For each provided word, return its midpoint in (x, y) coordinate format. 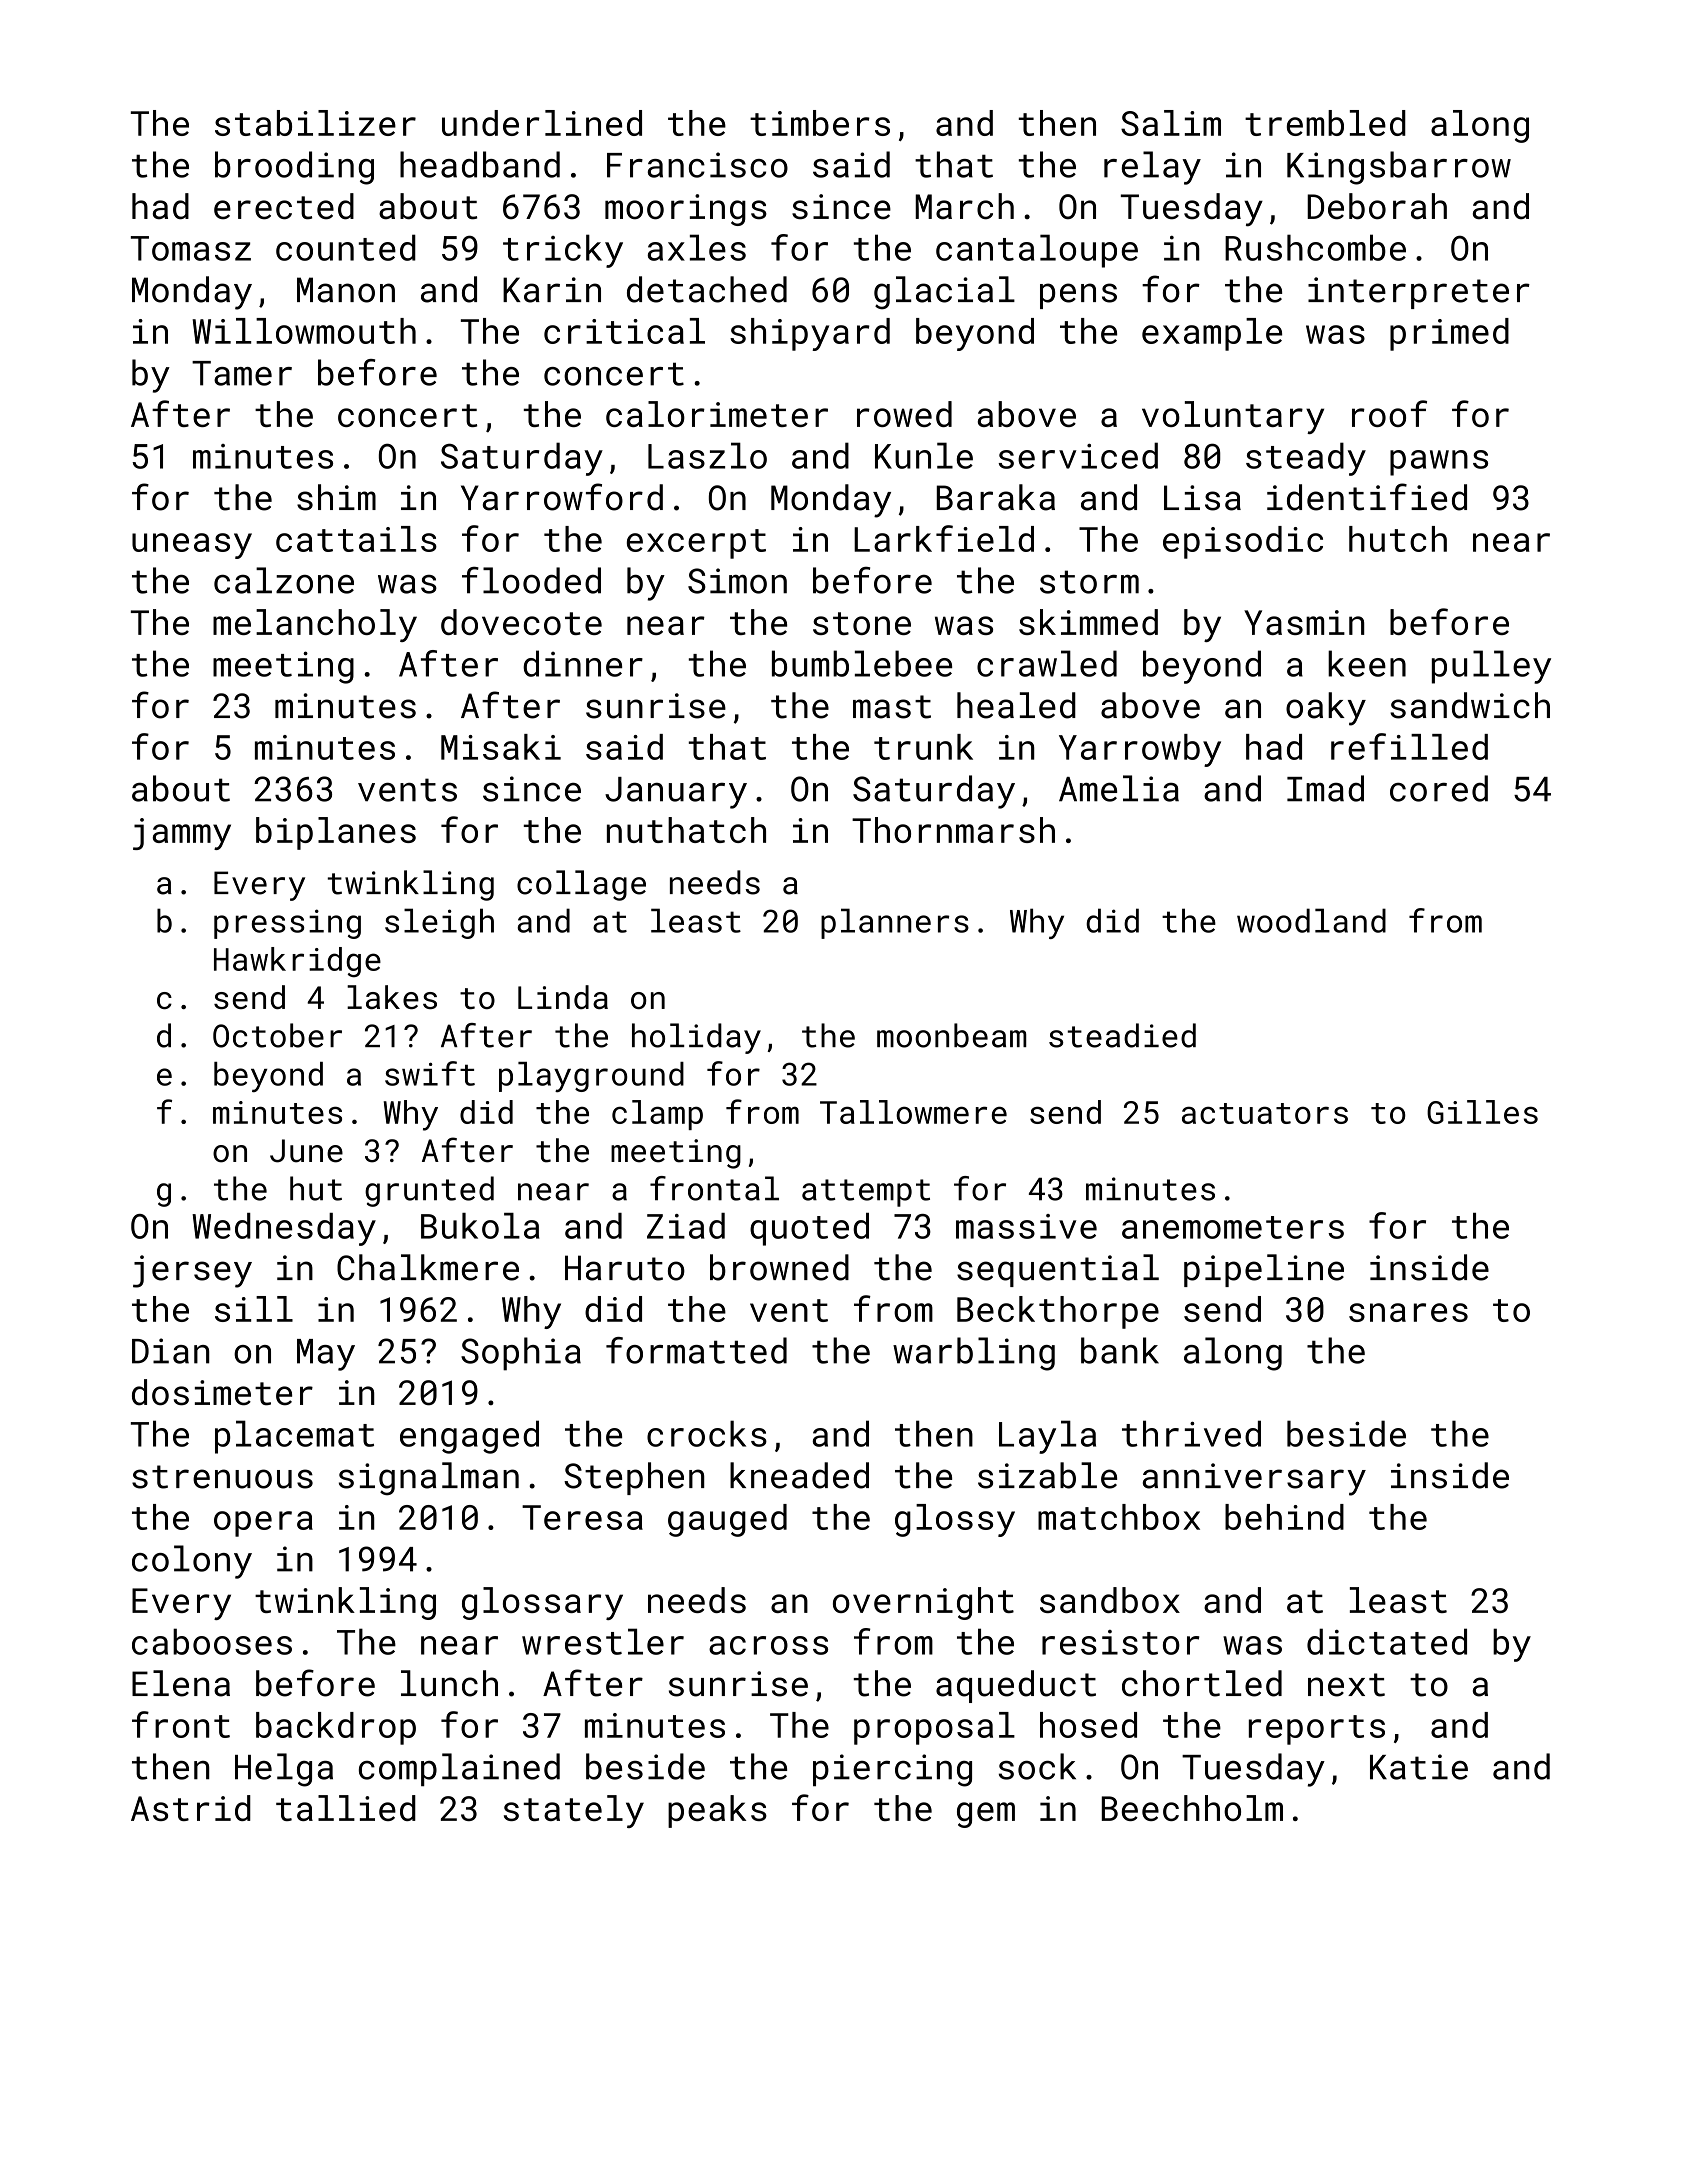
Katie (1419, 1767)
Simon (737, 581)
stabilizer (315, 123)
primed (1449, 334)
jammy (182, 834)
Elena (181, 1683)
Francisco (697, 165)
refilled (1409, 746)
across (768, 1645)
